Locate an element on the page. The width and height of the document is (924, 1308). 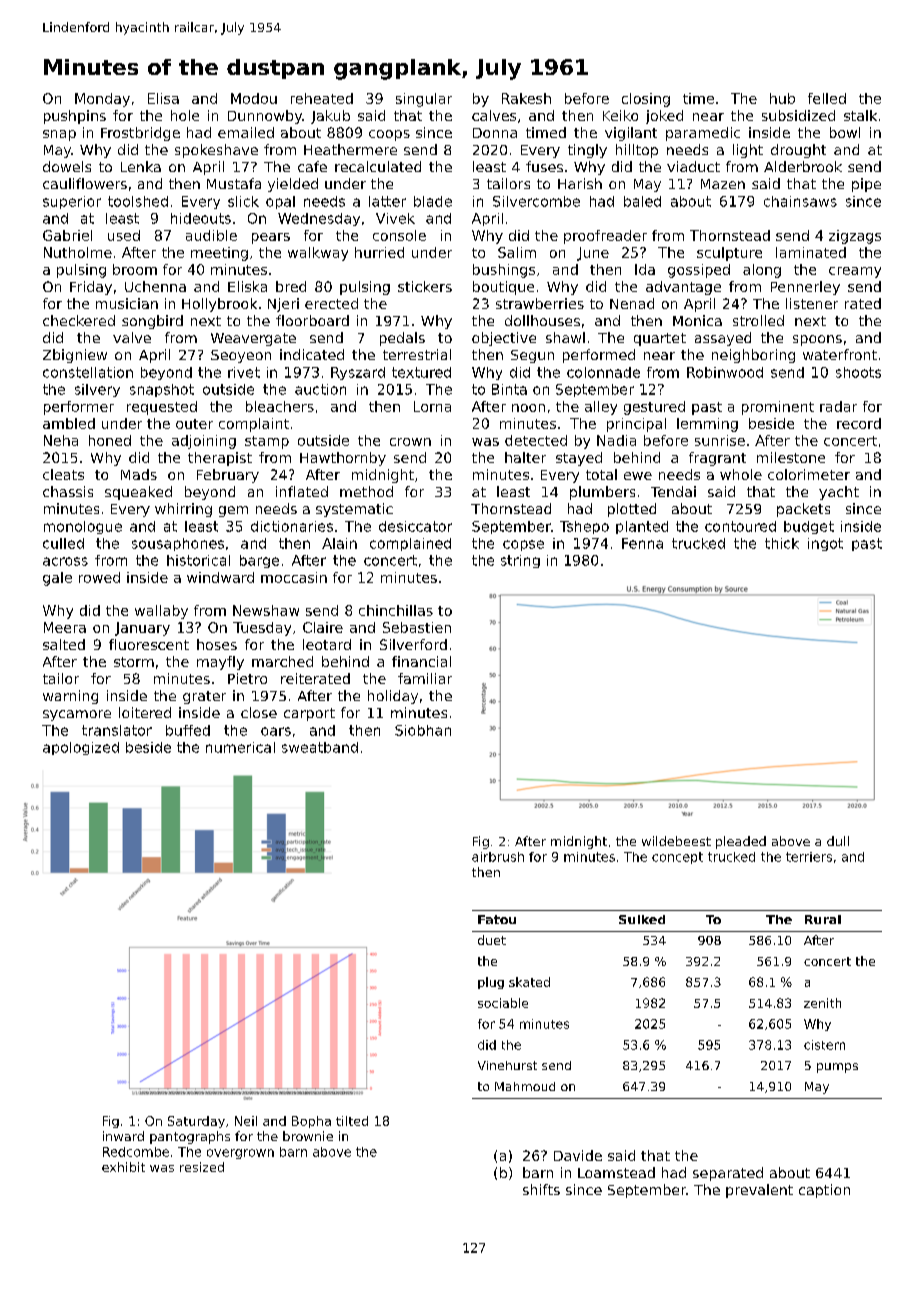
hub is located at coordinates (782, 98).
